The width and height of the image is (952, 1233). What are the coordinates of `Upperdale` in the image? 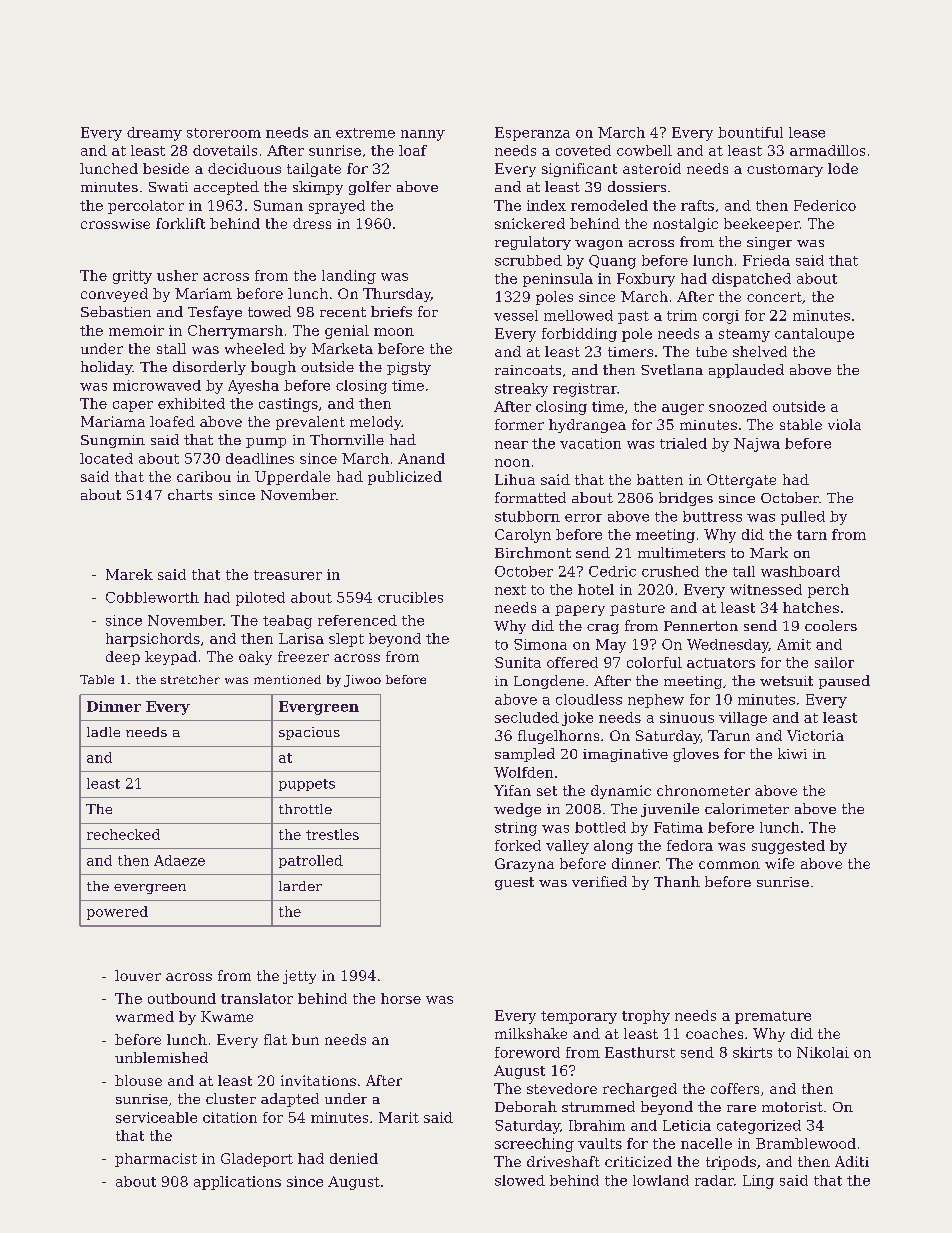 It's located at (292, 478).
